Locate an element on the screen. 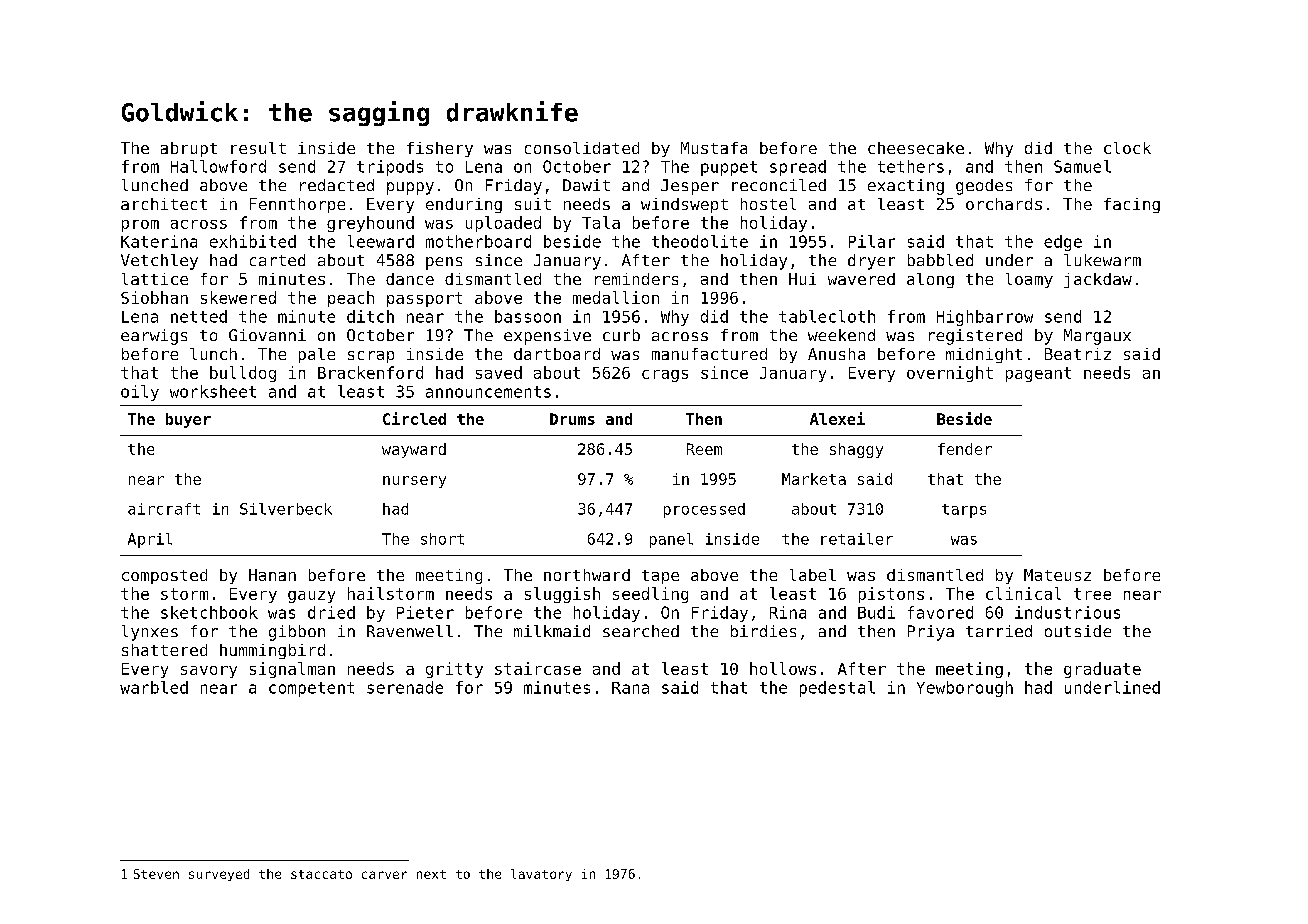 The height and width of the screenshot is (924, 1308). panel is located at coordinates (671, 540).
